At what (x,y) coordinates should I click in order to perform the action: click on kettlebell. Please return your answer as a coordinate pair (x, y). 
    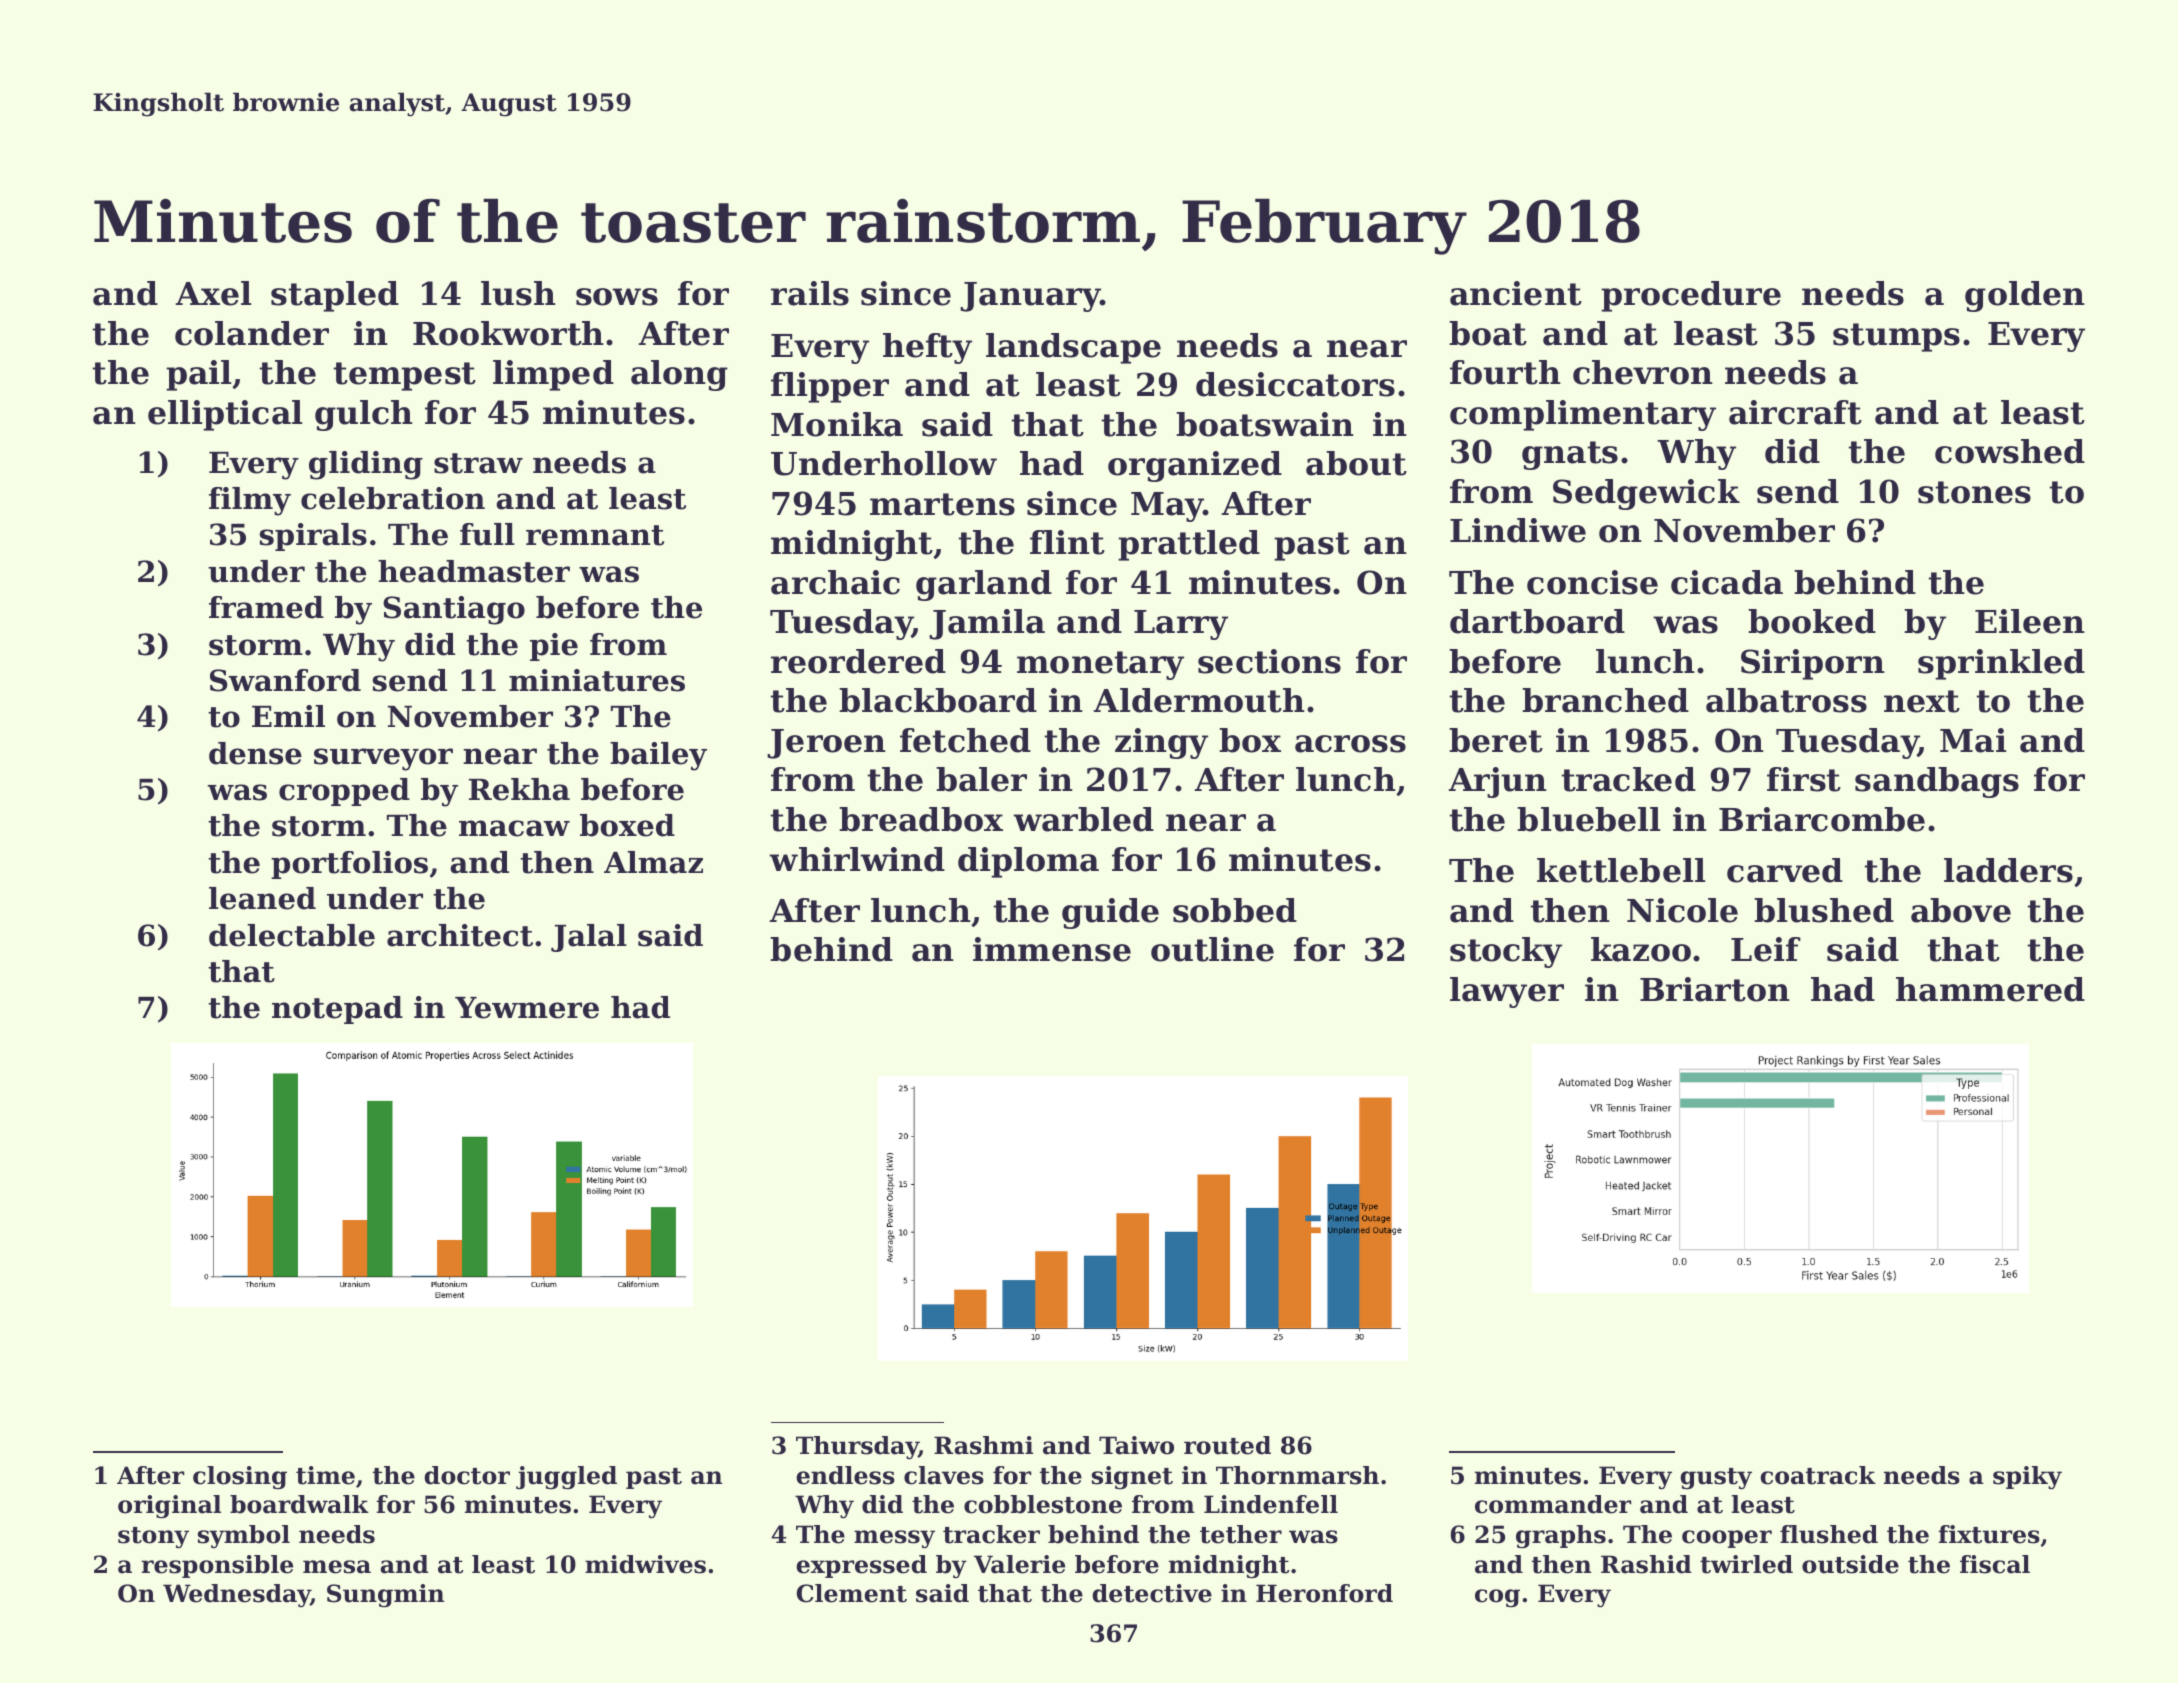
    Looking at the image, I should click on (1621, 870).
